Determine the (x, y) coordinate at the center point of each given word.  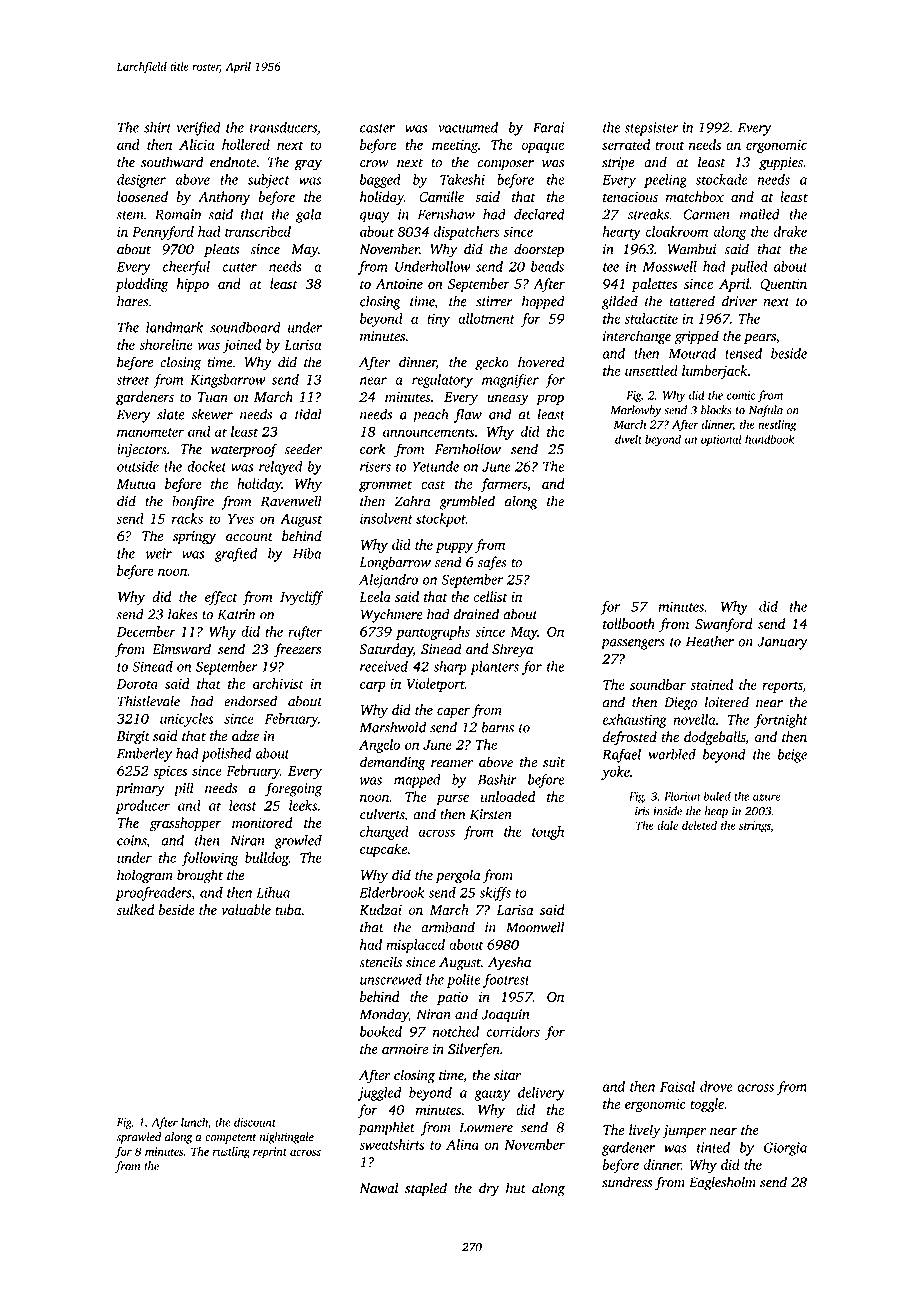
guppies (781, 164)
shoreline (166, 344)
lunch (194, 1122)
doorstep (539, 250)
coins (131, 840)
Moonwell (535, 927)
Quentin (783, 285)
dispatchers (467, 233)
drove (716, 1086)
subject (269, 181)
